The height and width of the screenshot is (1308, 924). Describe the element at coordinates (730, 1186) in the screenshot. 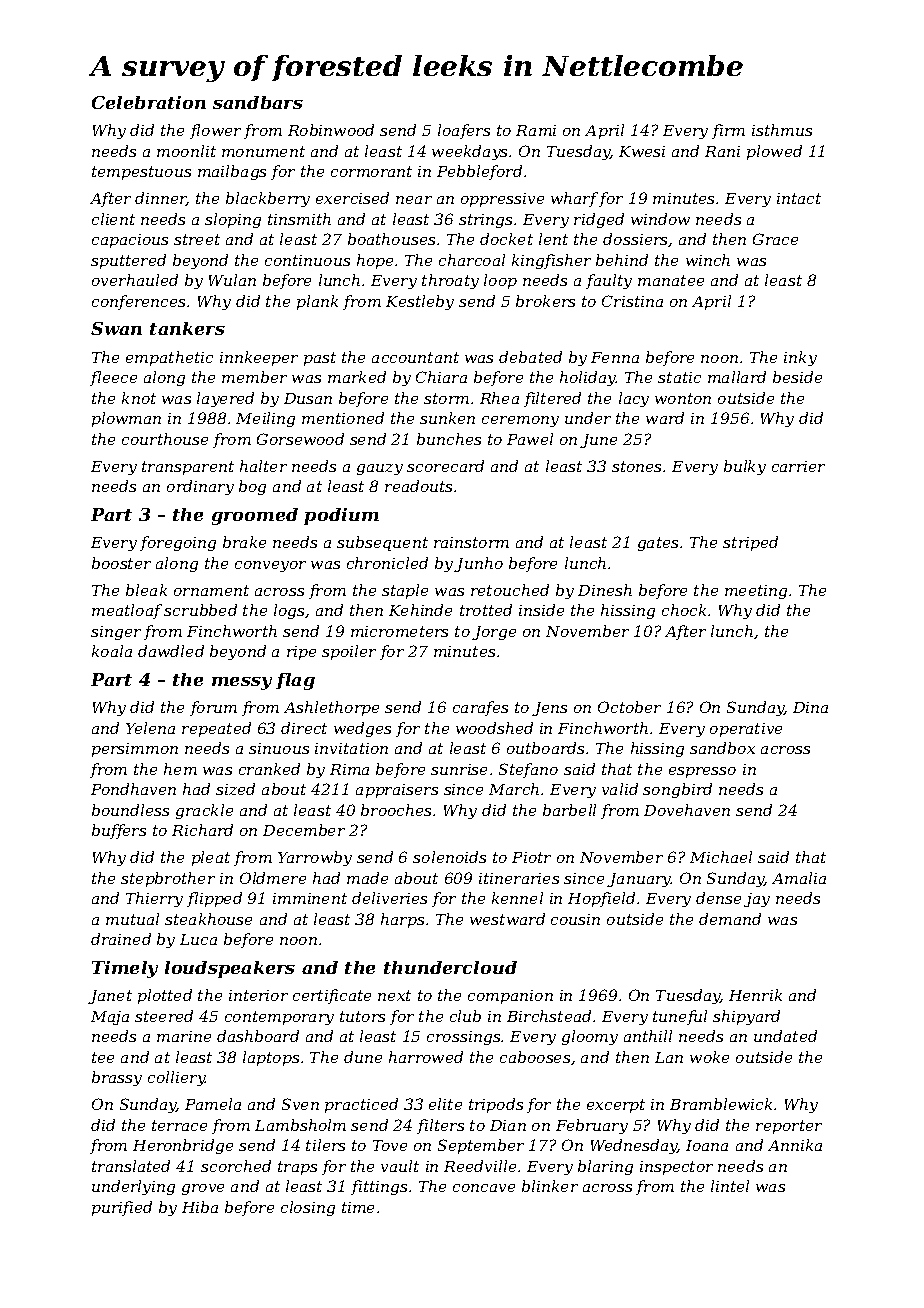

I see `lintel` at that location.
